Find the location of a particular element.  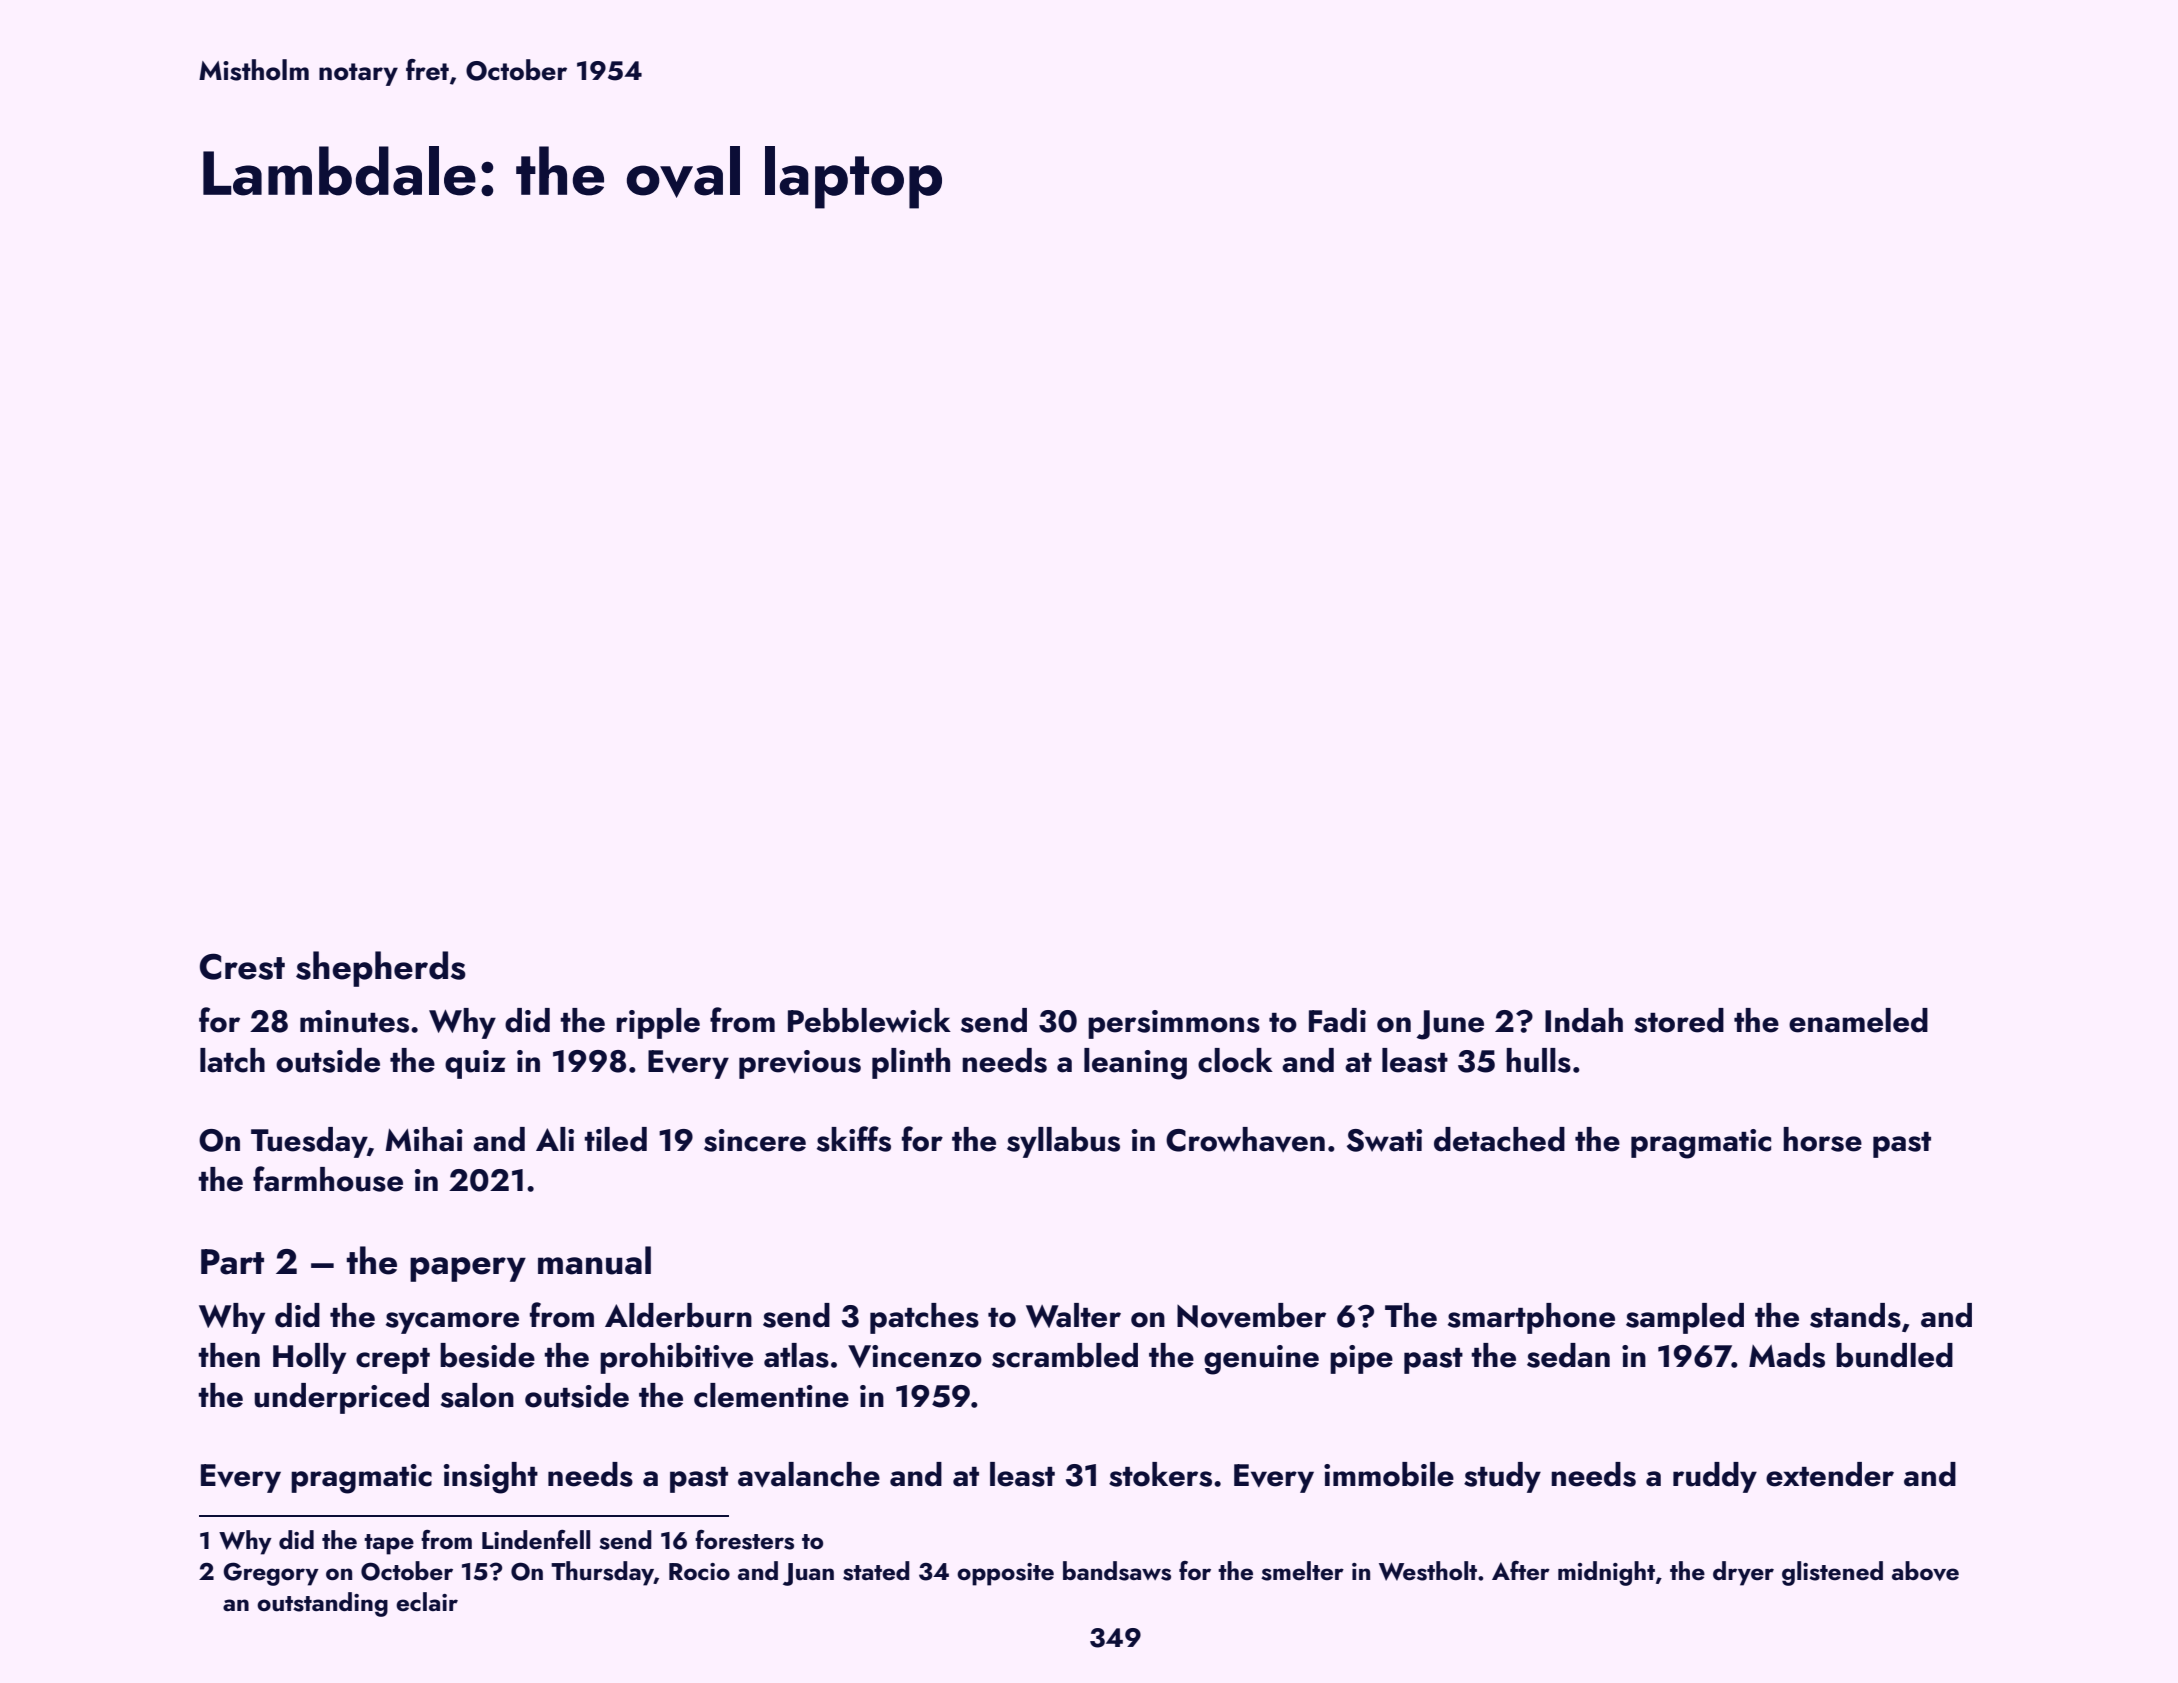

shepherds is located at coordinates (381, 969).
